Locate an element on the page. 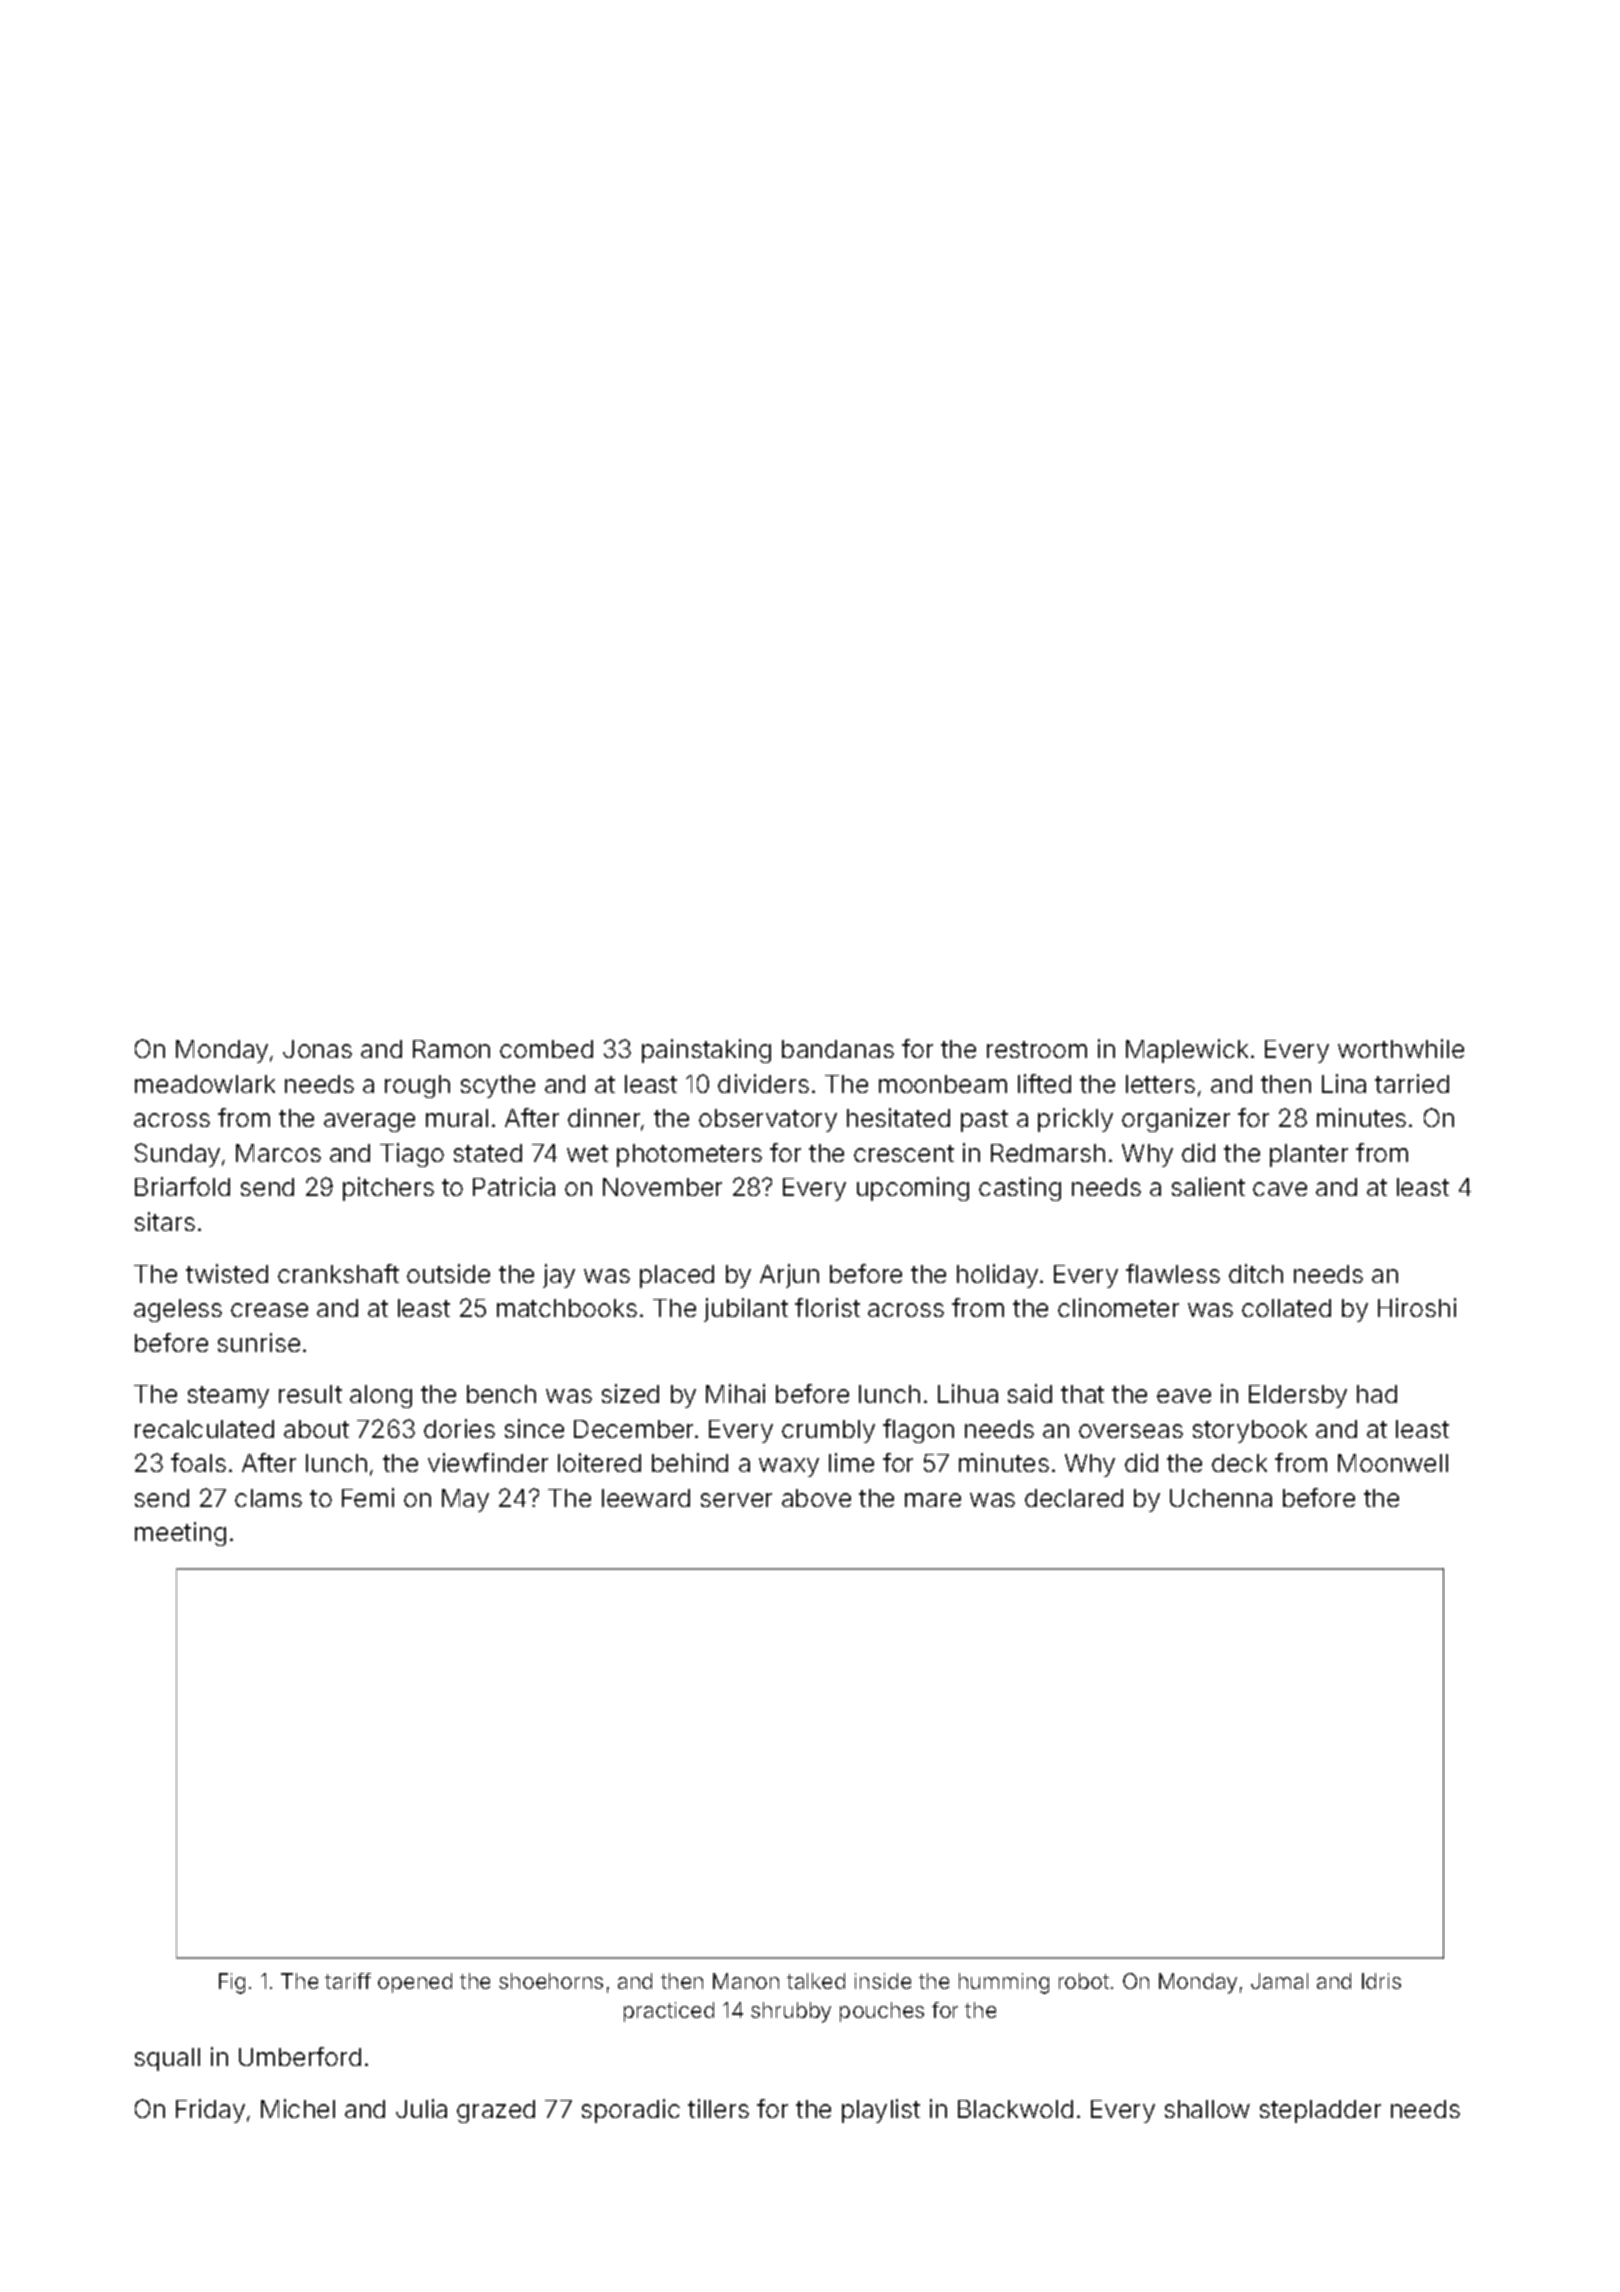 The width and height of the document is (1620, 2292). squall is located at coordinates (167, 2059).
